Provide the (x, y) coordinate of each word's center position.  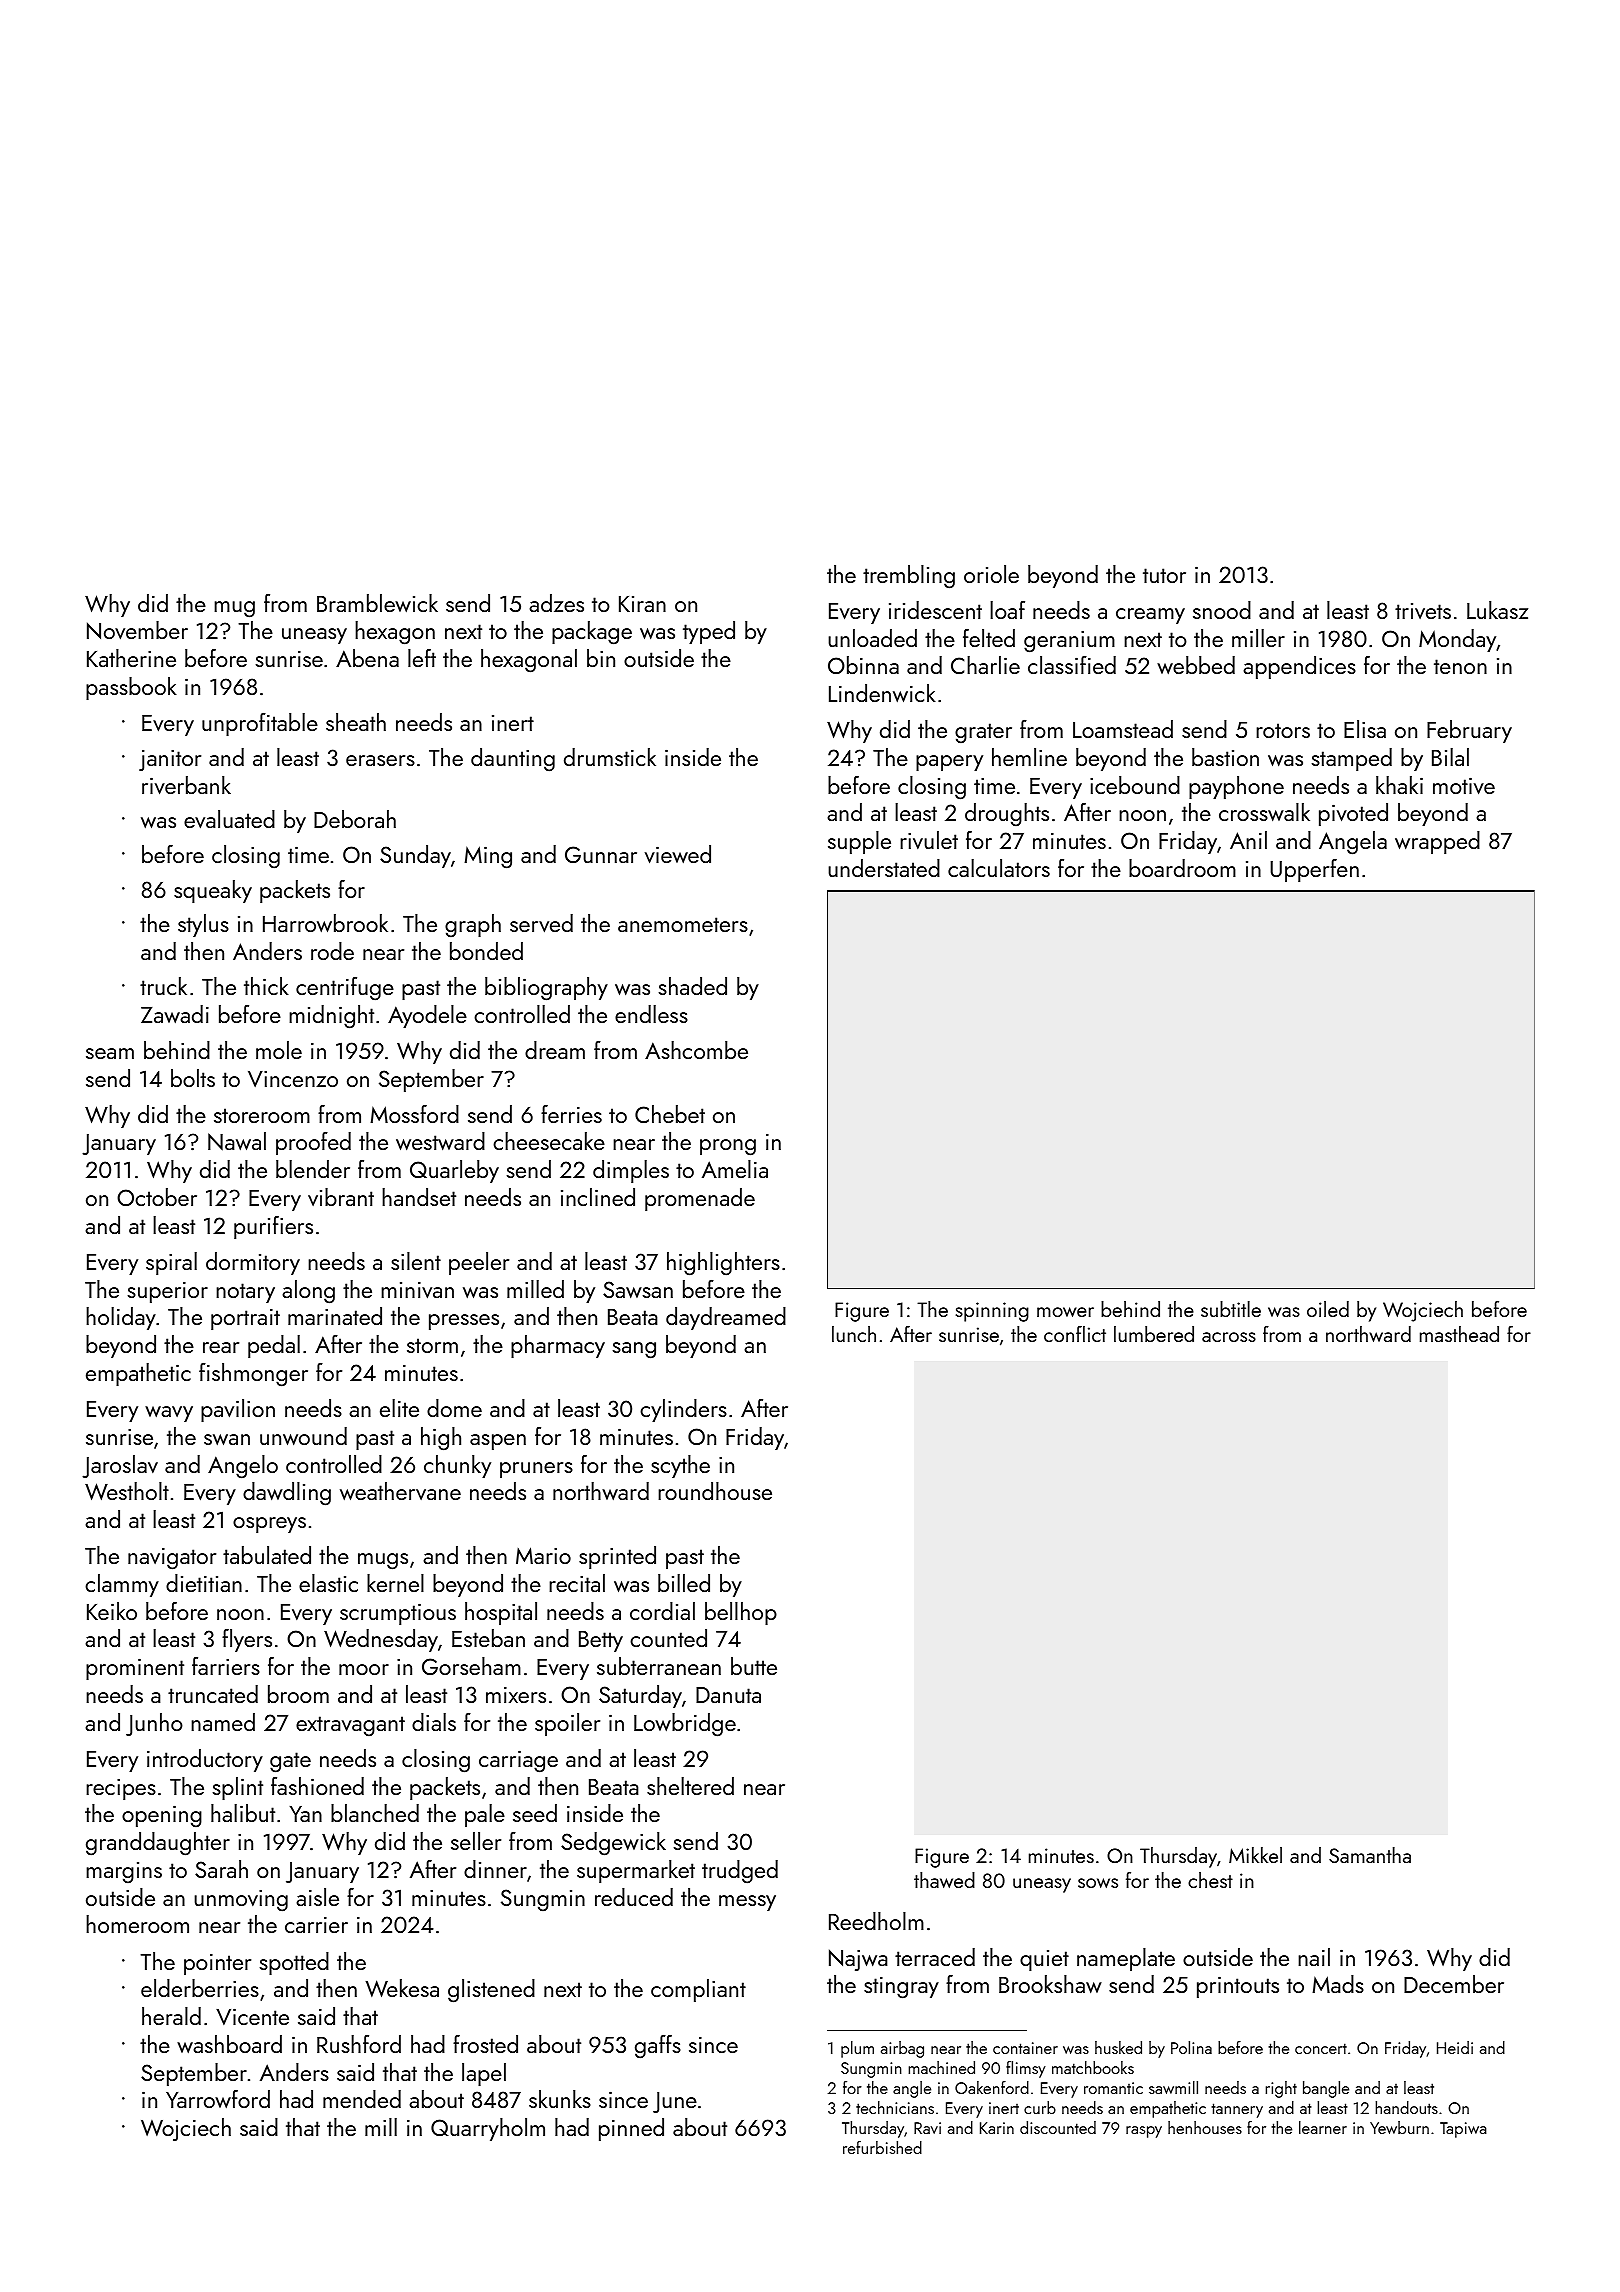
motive (1464, 786)
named (223, 1722)
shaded (693, 986)
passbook (131, 688)
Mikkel (1255, 1855)
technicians (895, 2107)
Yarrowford (218, 2099)
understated (884, 868)
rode (332, 951)
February (1469, 731)
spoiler (567, 1724)
